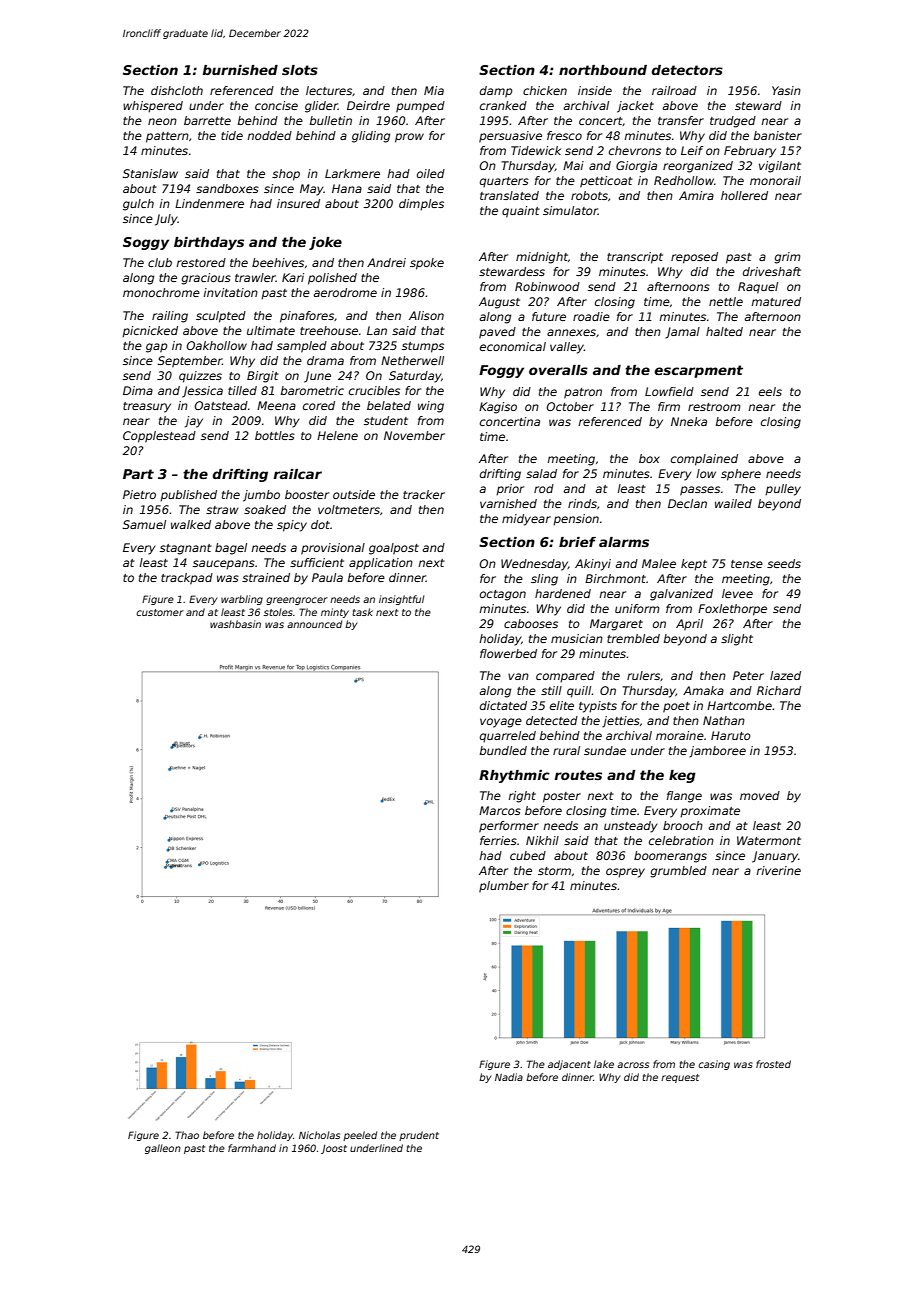  I want to click on Andrei, so click(386, 262).
